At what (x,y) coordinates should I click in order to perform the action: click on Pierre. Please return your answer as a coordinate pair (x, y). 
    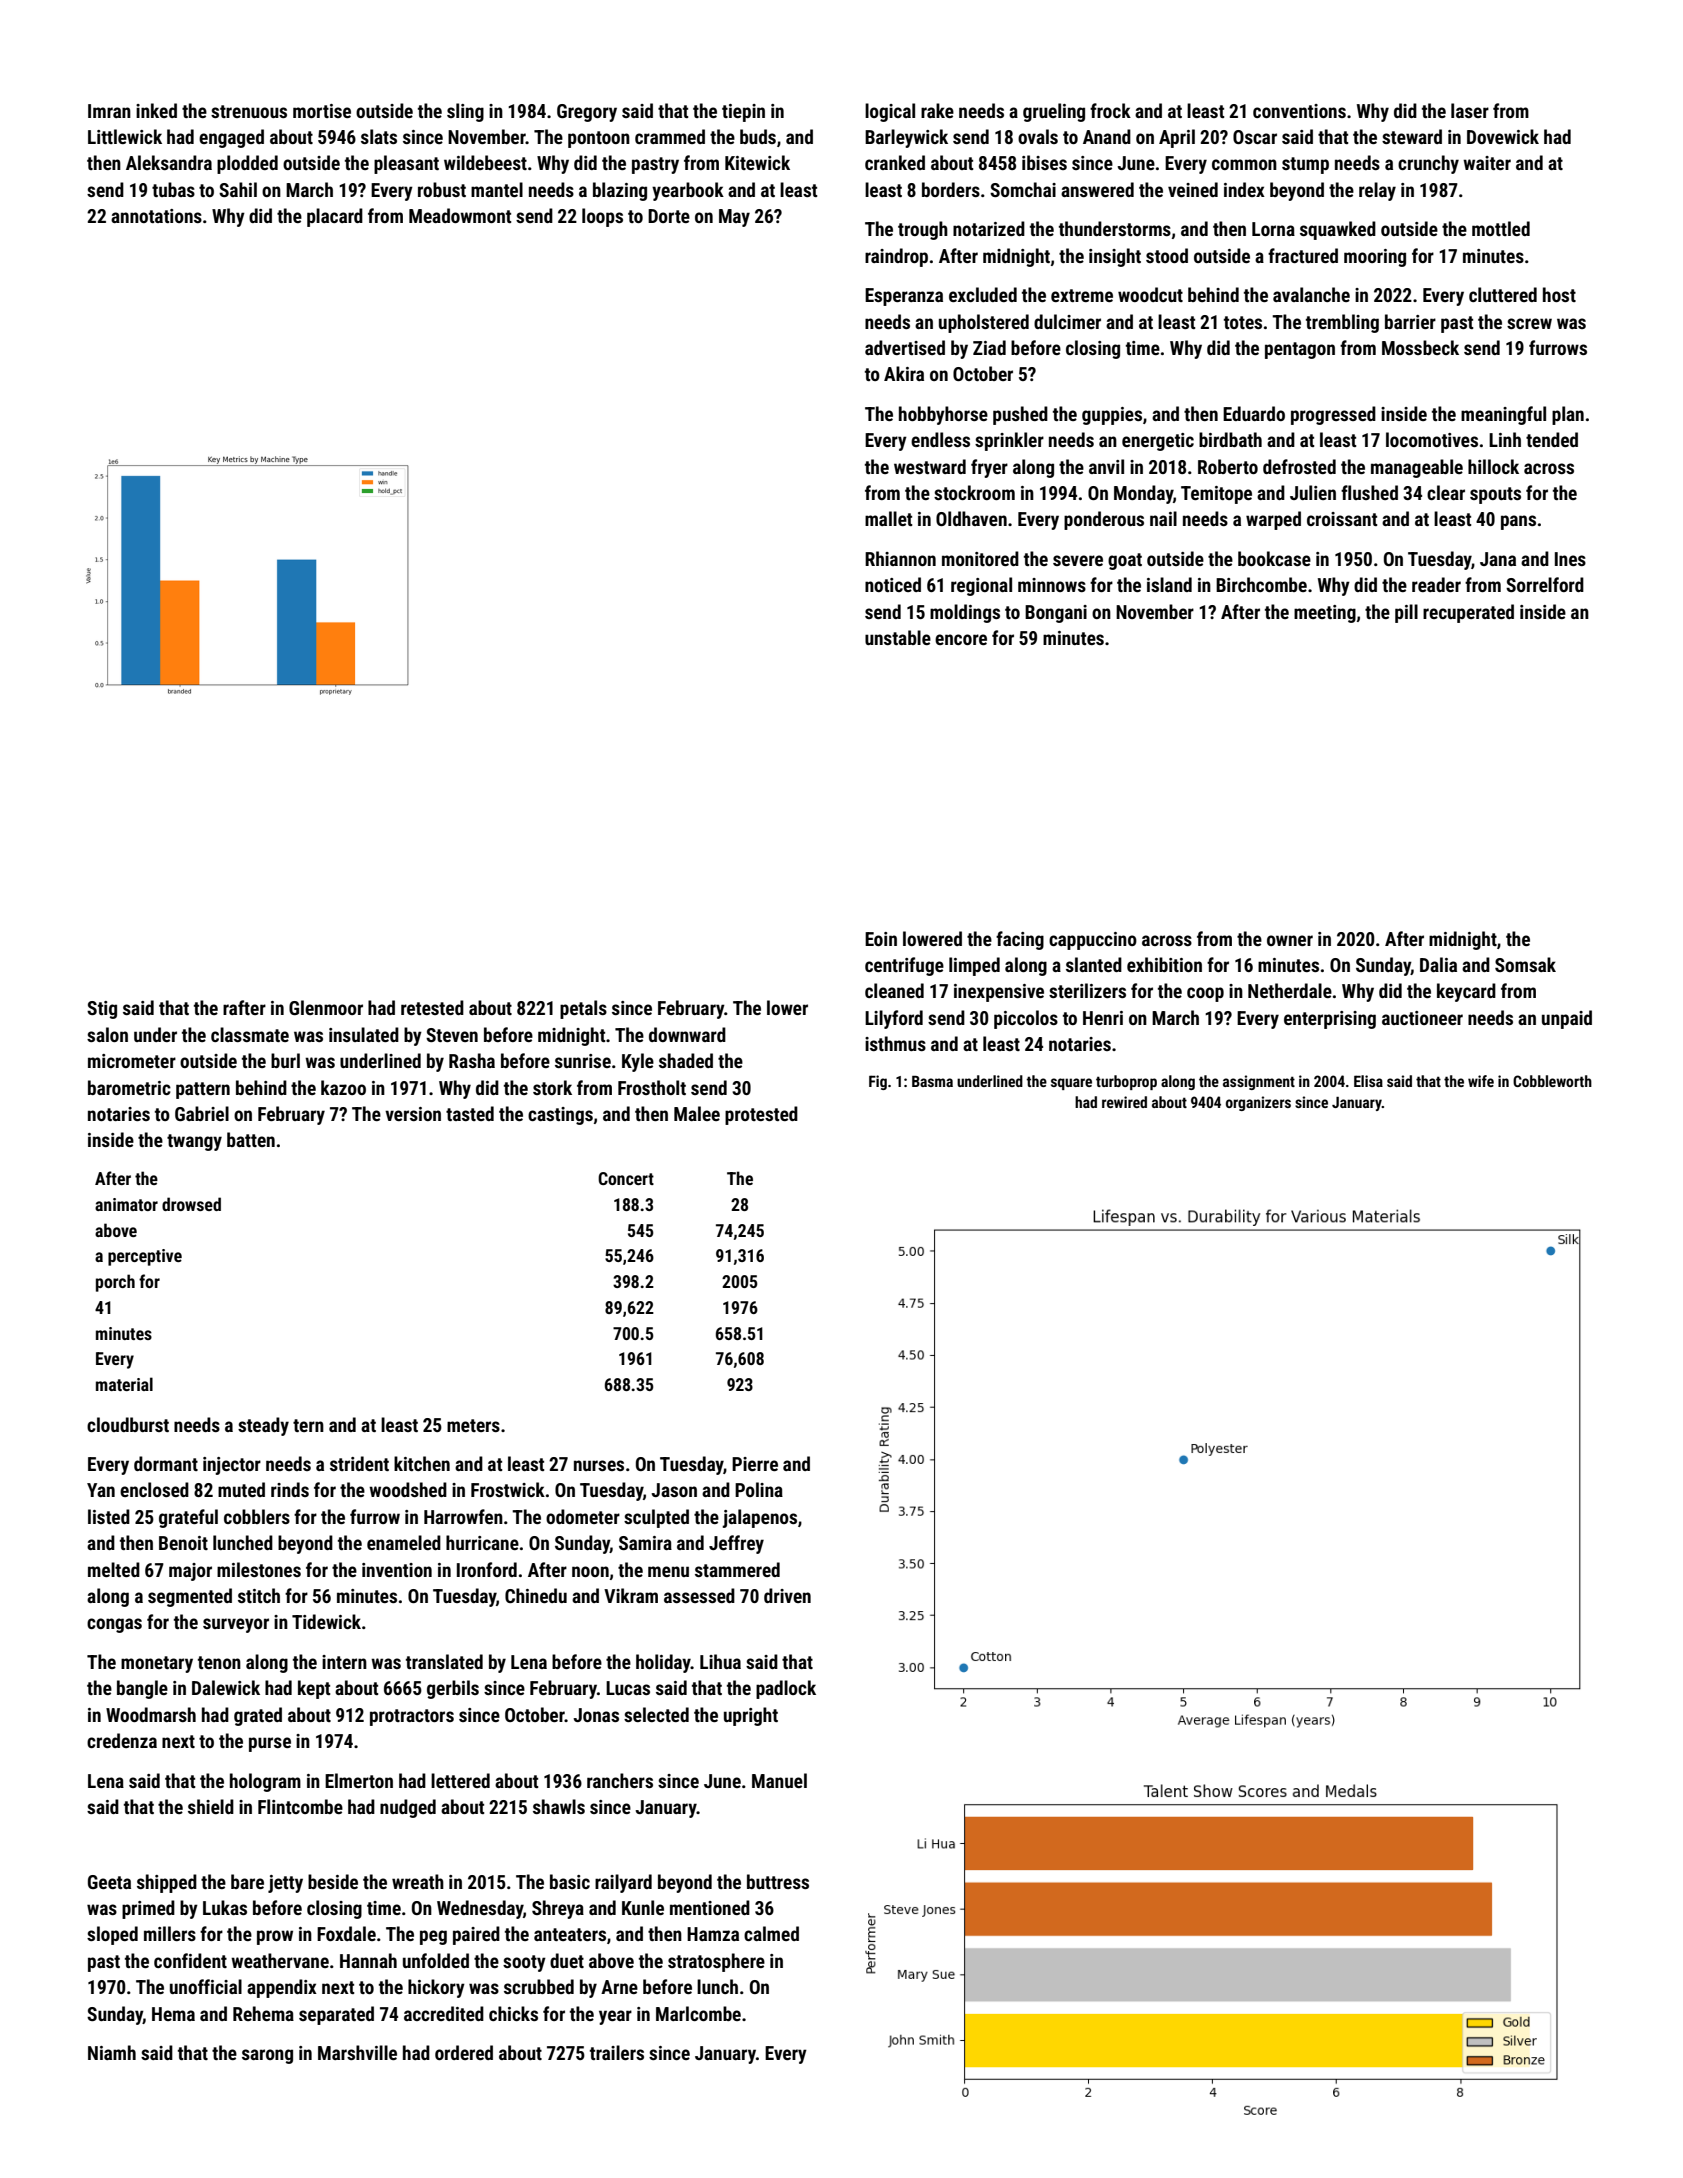
    Looking at the image, I should click on (755, 1464).
